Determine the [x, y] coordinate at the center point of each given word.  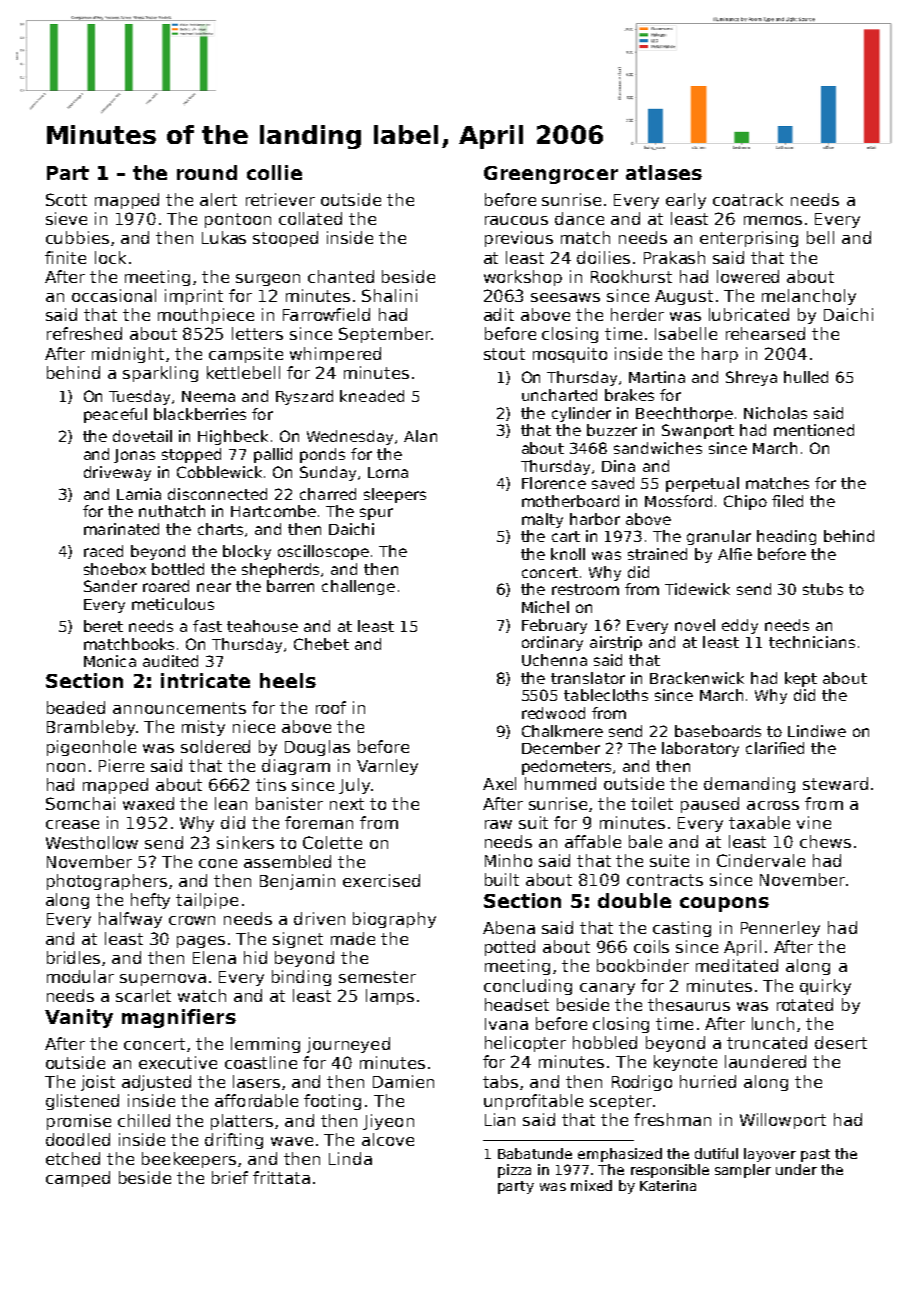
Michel [545, 607]
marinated [121, 529]
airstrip [616, 643]
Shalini [389, 295]
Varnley [387, 767]
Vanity [79, 1018]
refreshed [84, 333]
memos [773, 220]
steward [835, 783]
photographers [107, 882]
